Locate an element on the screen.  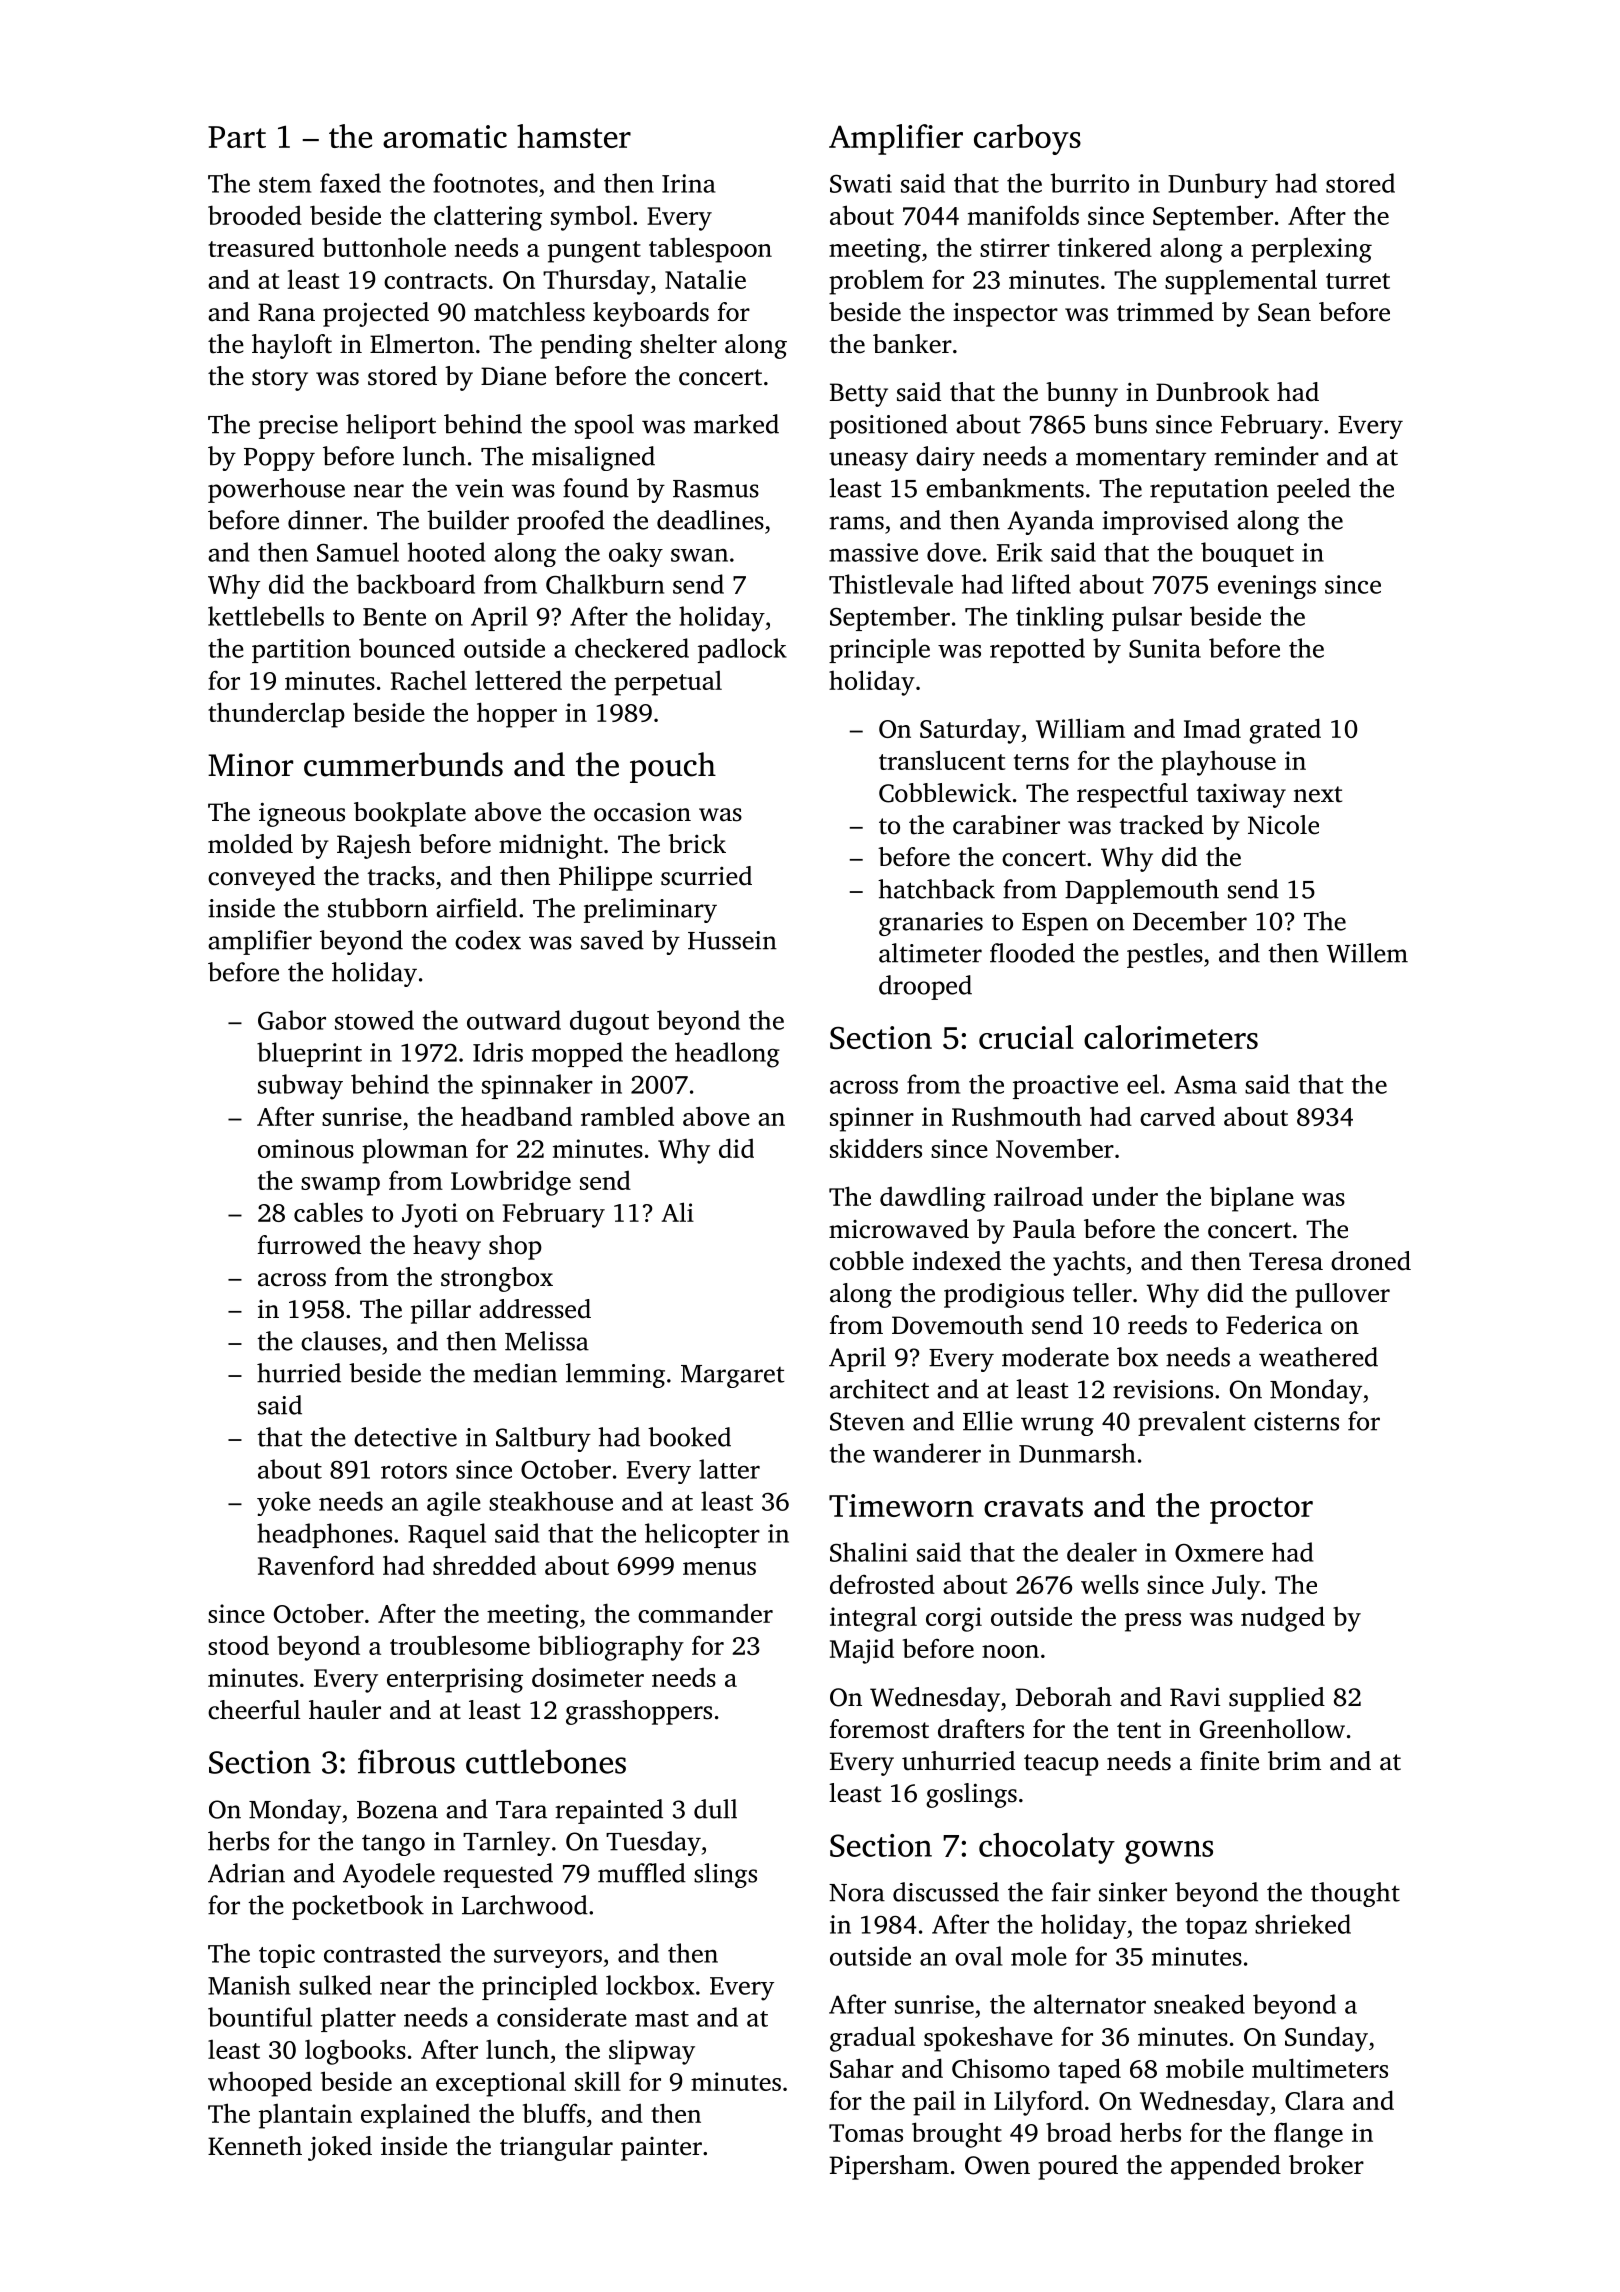
rambled is located at coordinates (627, 1116).
